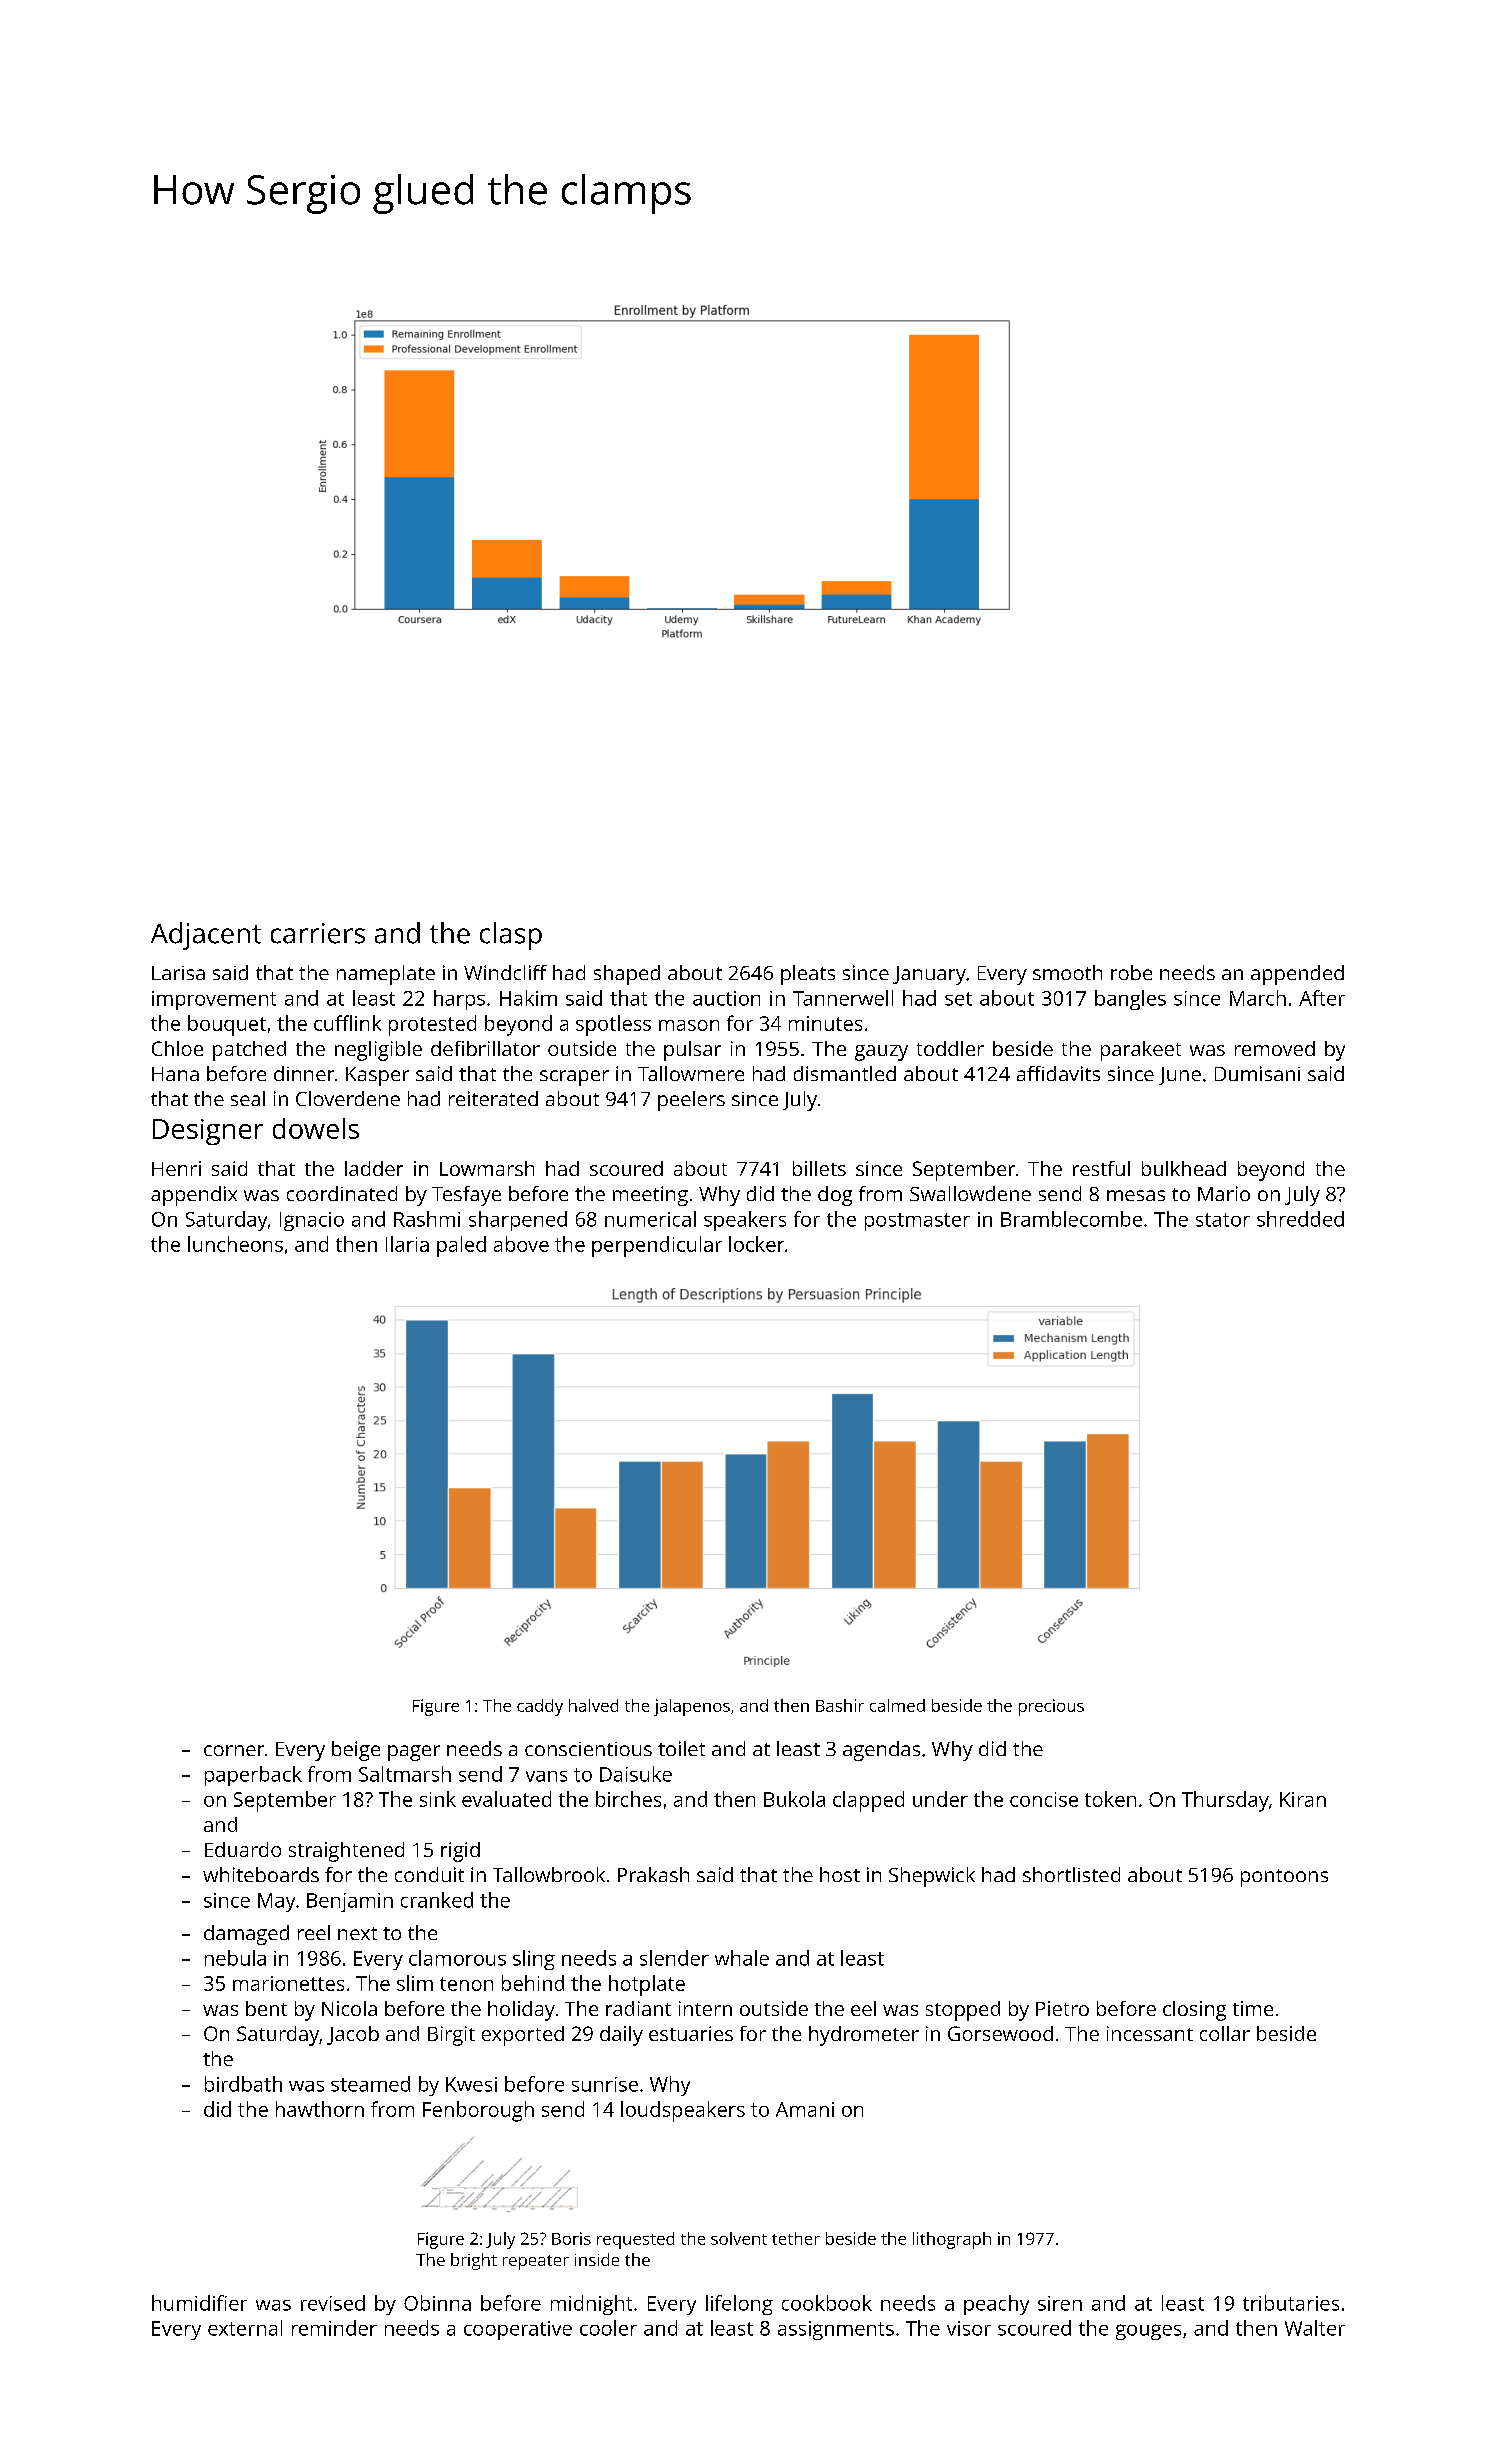 The height and width of the screenshot is (2464, 1496). What do you see at coordinates (485, 1048) in the screenshot?
I see `defibrillator` at bounding box center [485, 1048].
